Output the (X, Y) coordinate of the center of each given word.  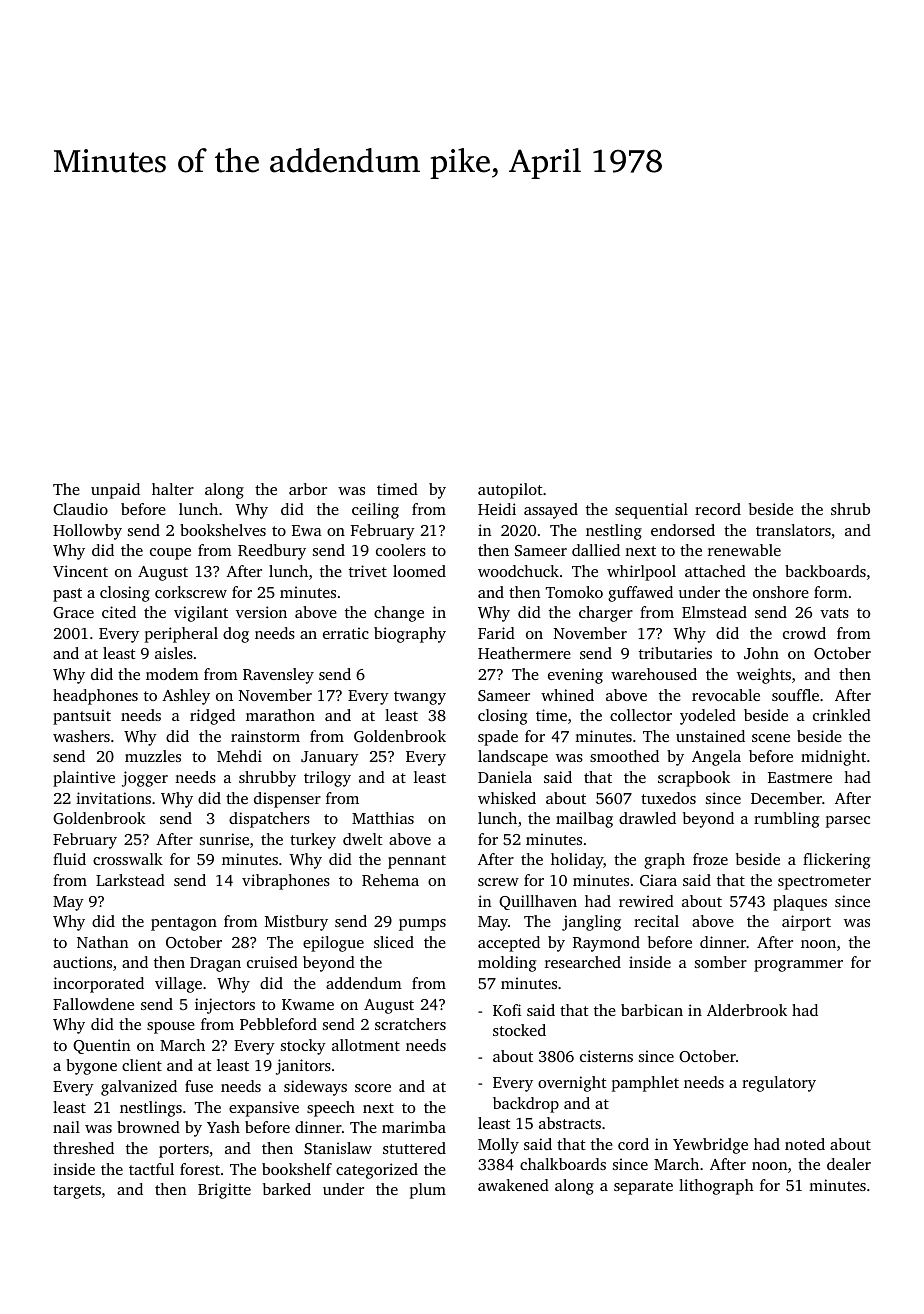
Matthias (383, 818)
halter (173, 489)
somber (721, 962)
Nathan (102, 942)
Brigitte (224, 1191)
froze (710, 859)
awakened (513, 1185)
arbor (308, 489)
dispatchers (269, 820)
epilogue (333, 944)
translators (793, 530)
